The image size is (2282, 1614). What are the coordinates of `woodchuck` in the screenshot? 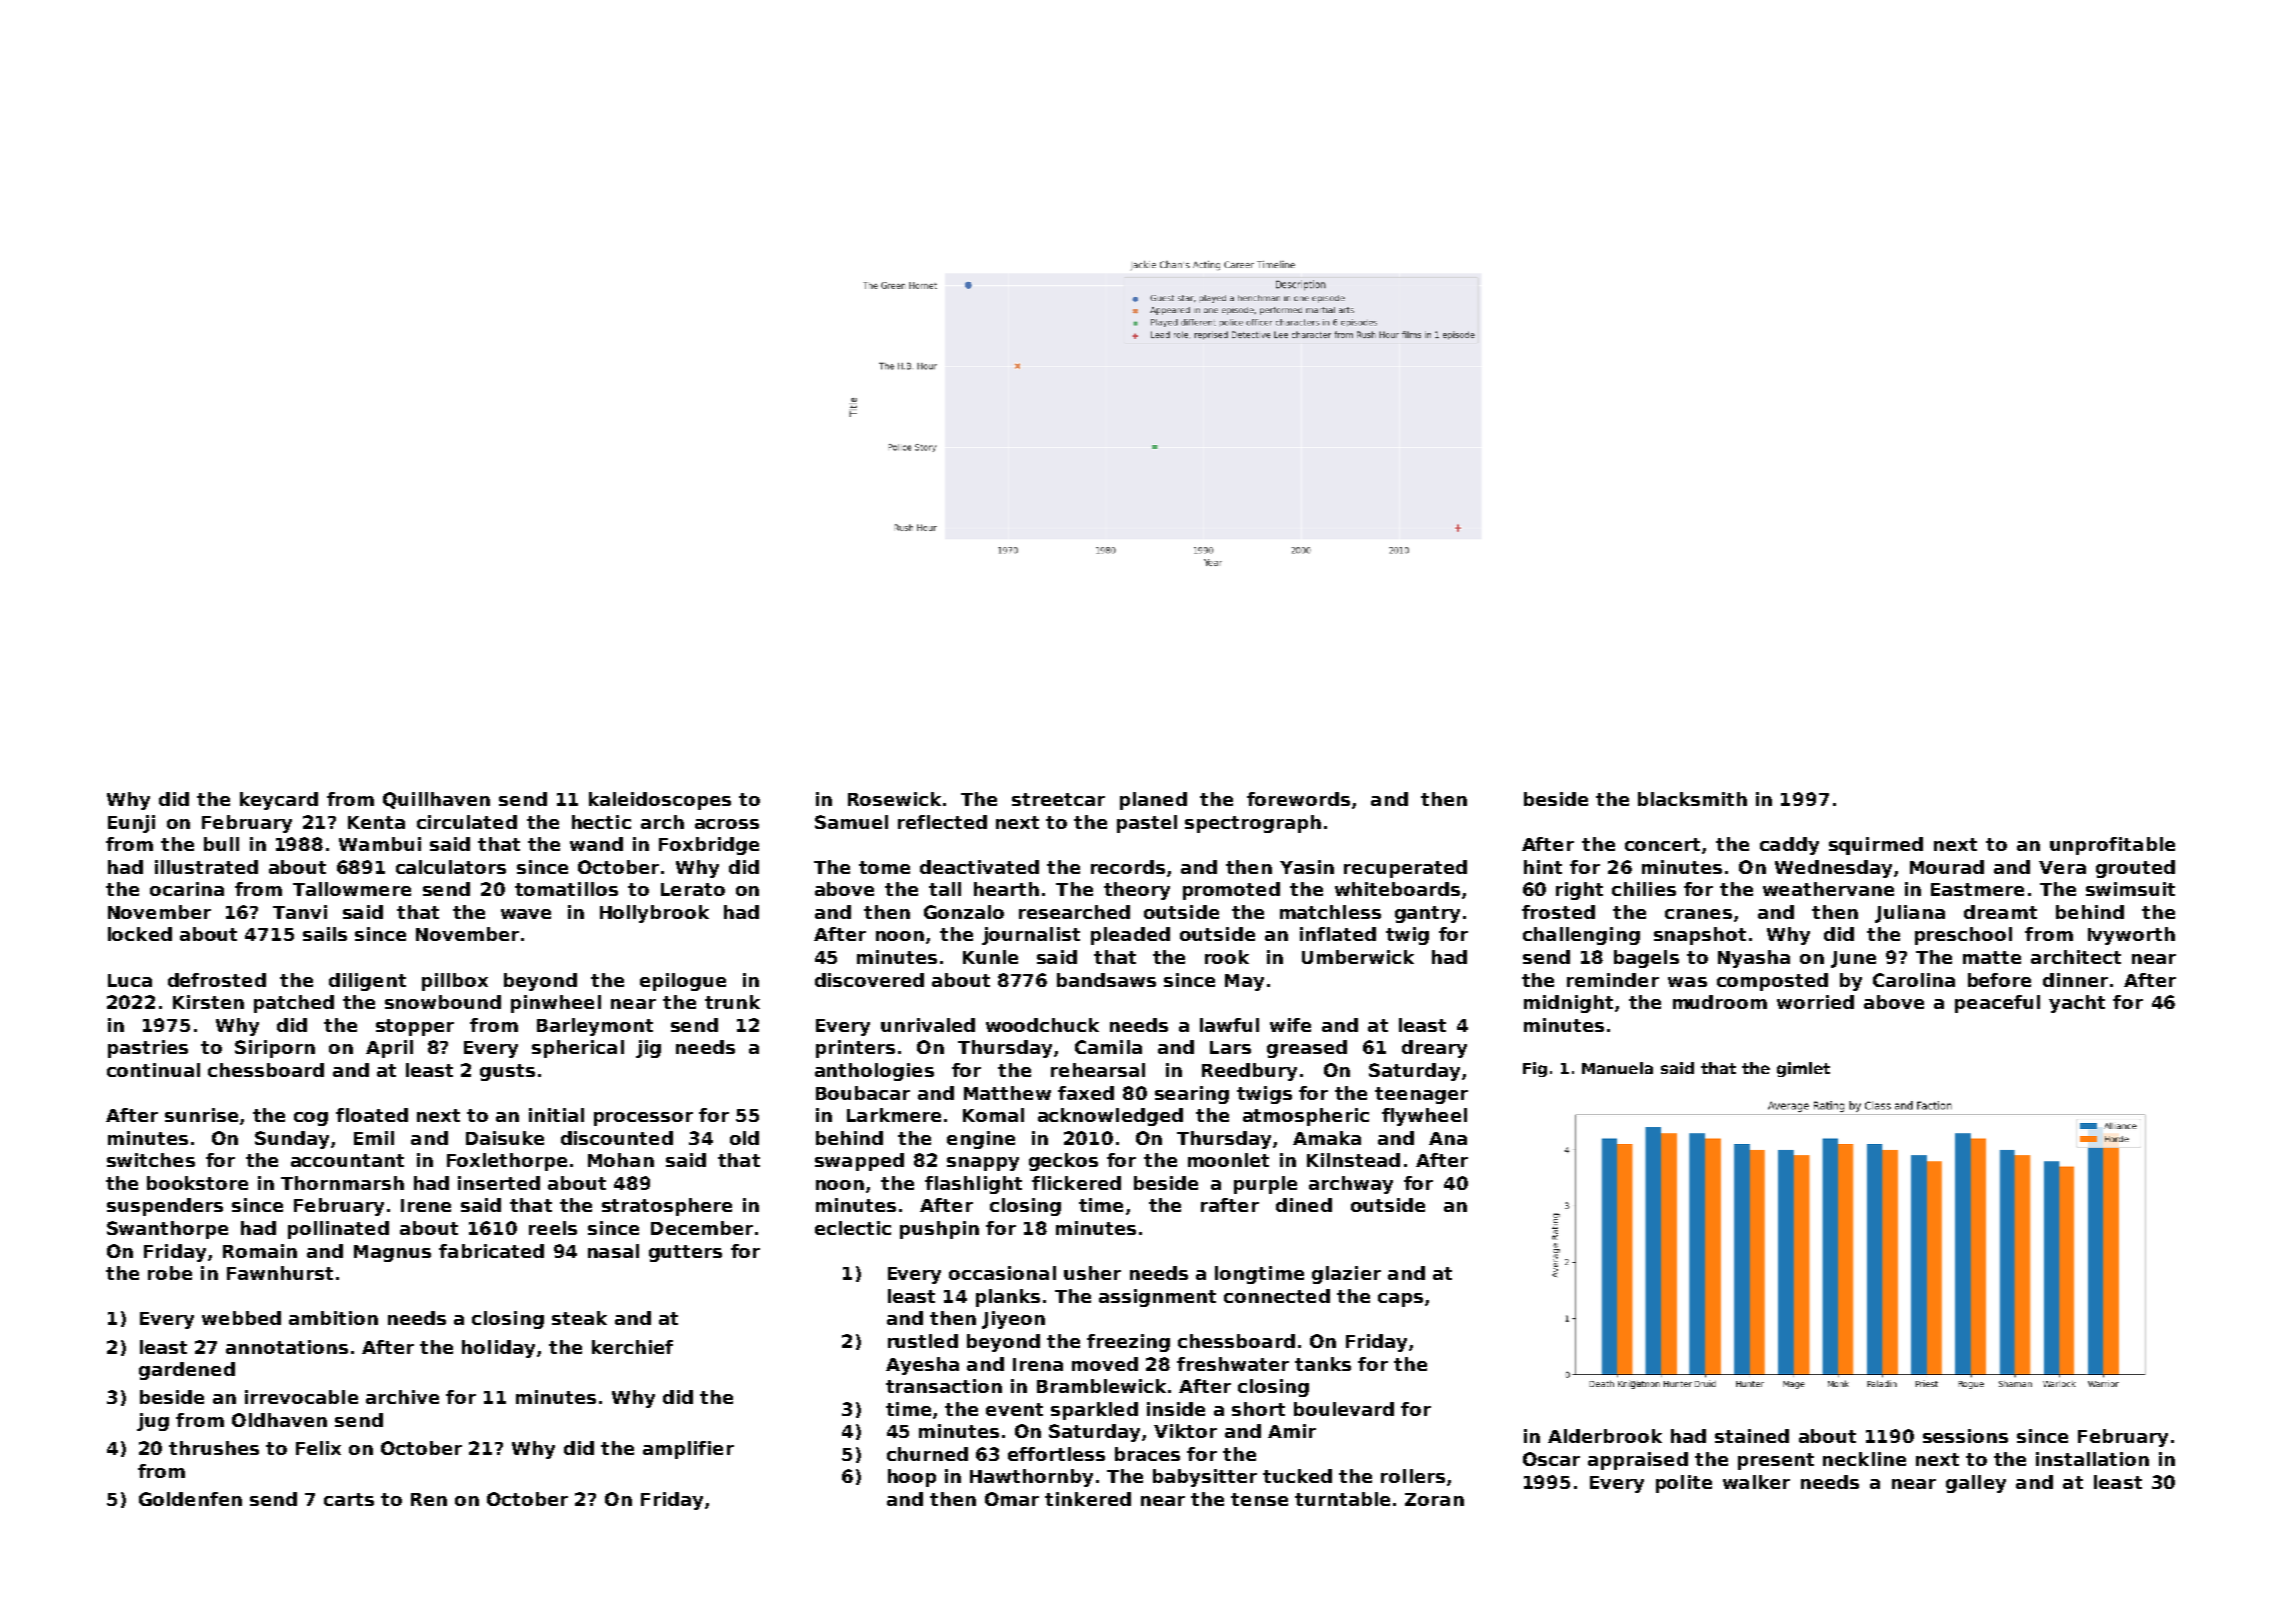 It's located at (1042, 1025).
